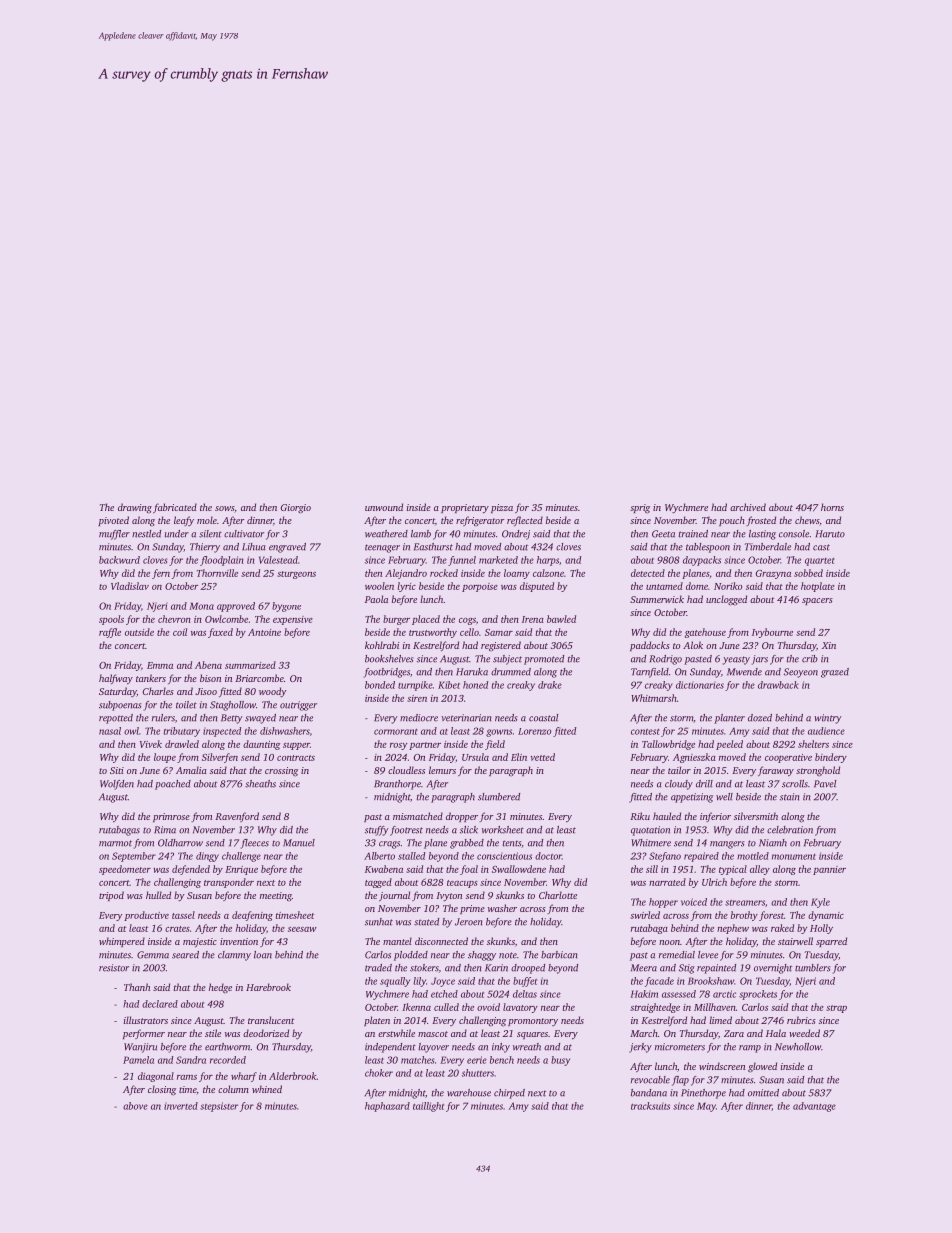  What do you see at coordinates (378, 968) in the screenshot?
I see `traded` at bounding box center [378, 968].
